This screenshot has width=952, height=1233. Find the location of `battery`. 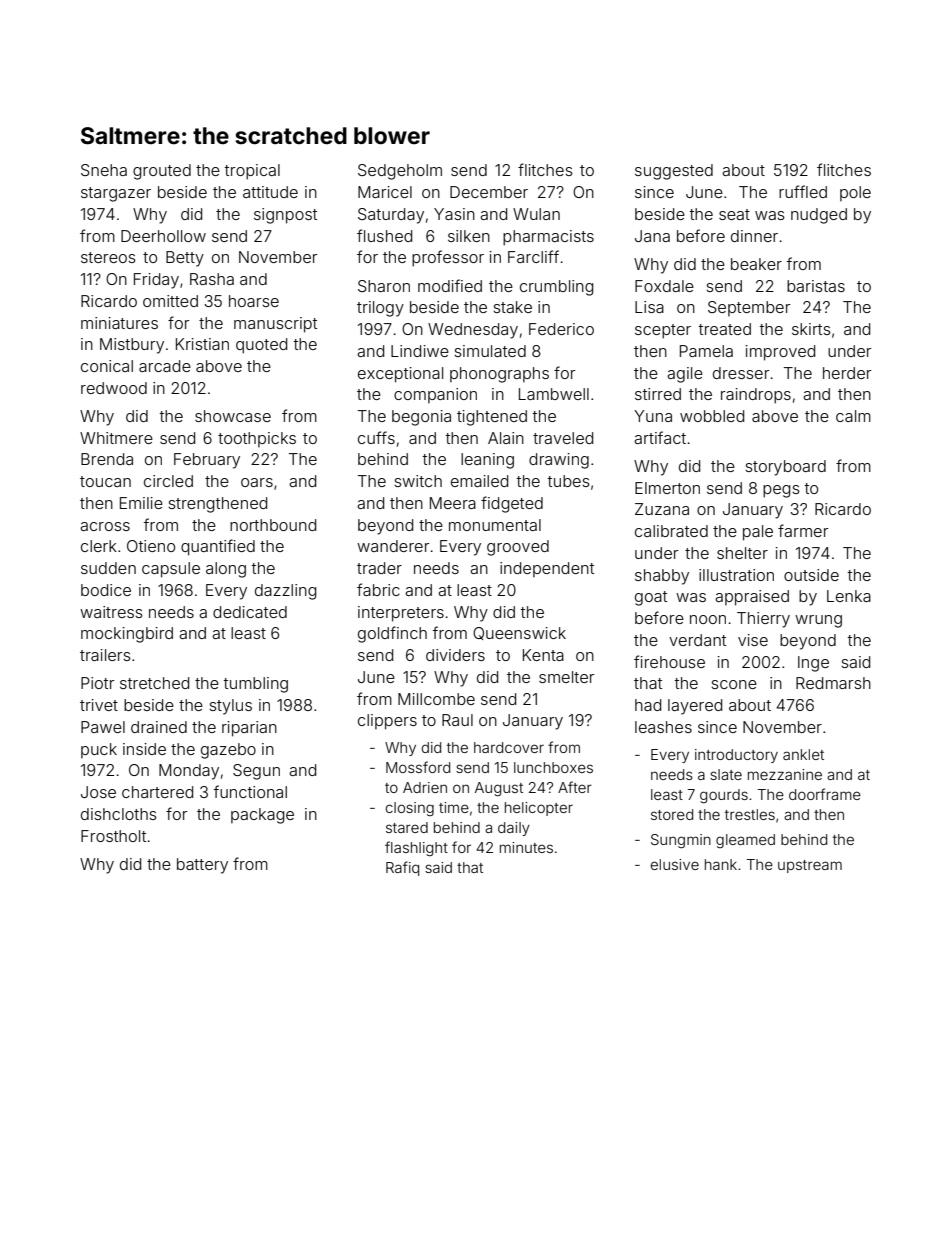

battery is located at coordinates (202, 866).
